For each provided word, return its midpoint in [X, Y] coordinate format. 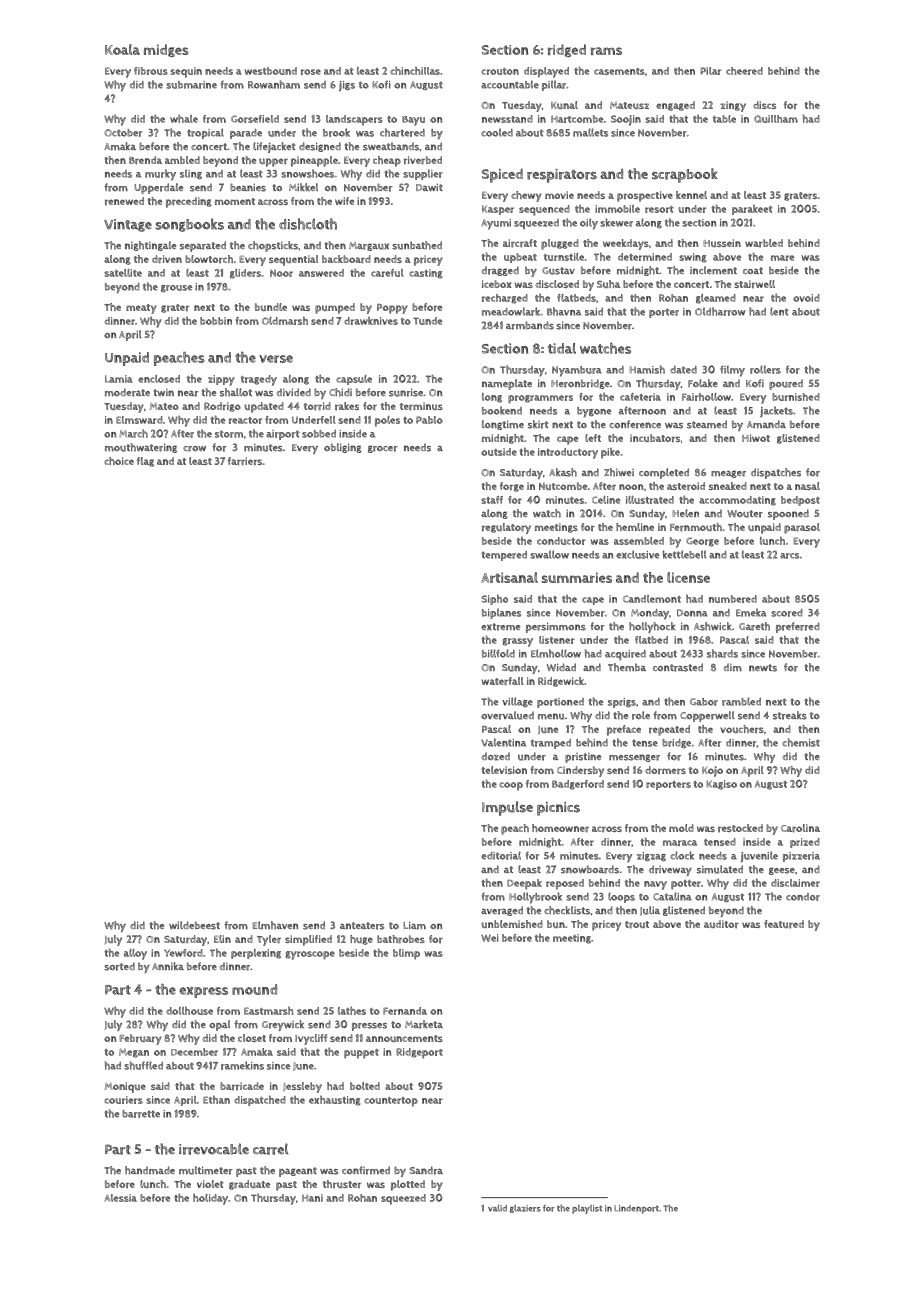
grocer [383, 449]
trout [637, 925]
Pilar [710, 71]
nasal [807, 486]
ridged [567, 50]
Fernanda [405, 1011]
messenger [634, 758]
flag [145, 462]
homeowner [560, 828]
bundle [271, 307]
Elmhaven [275, 925]
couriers [123, 1100]
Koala [122, 49]
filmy [732, 371]
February [141, 1039]
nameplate [507, 384]
